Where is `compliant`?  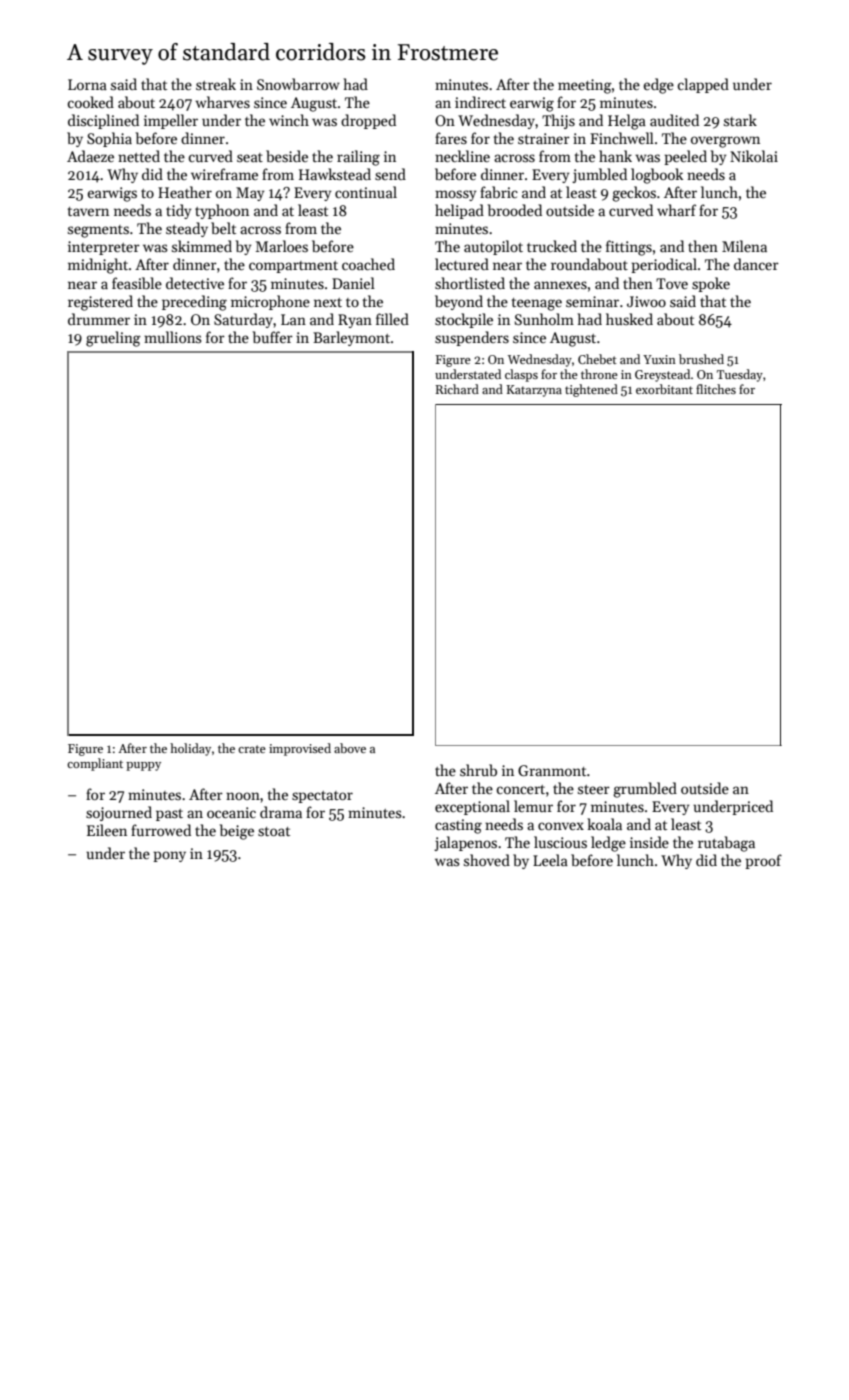 compliant is located at coordinates (95, 764).
